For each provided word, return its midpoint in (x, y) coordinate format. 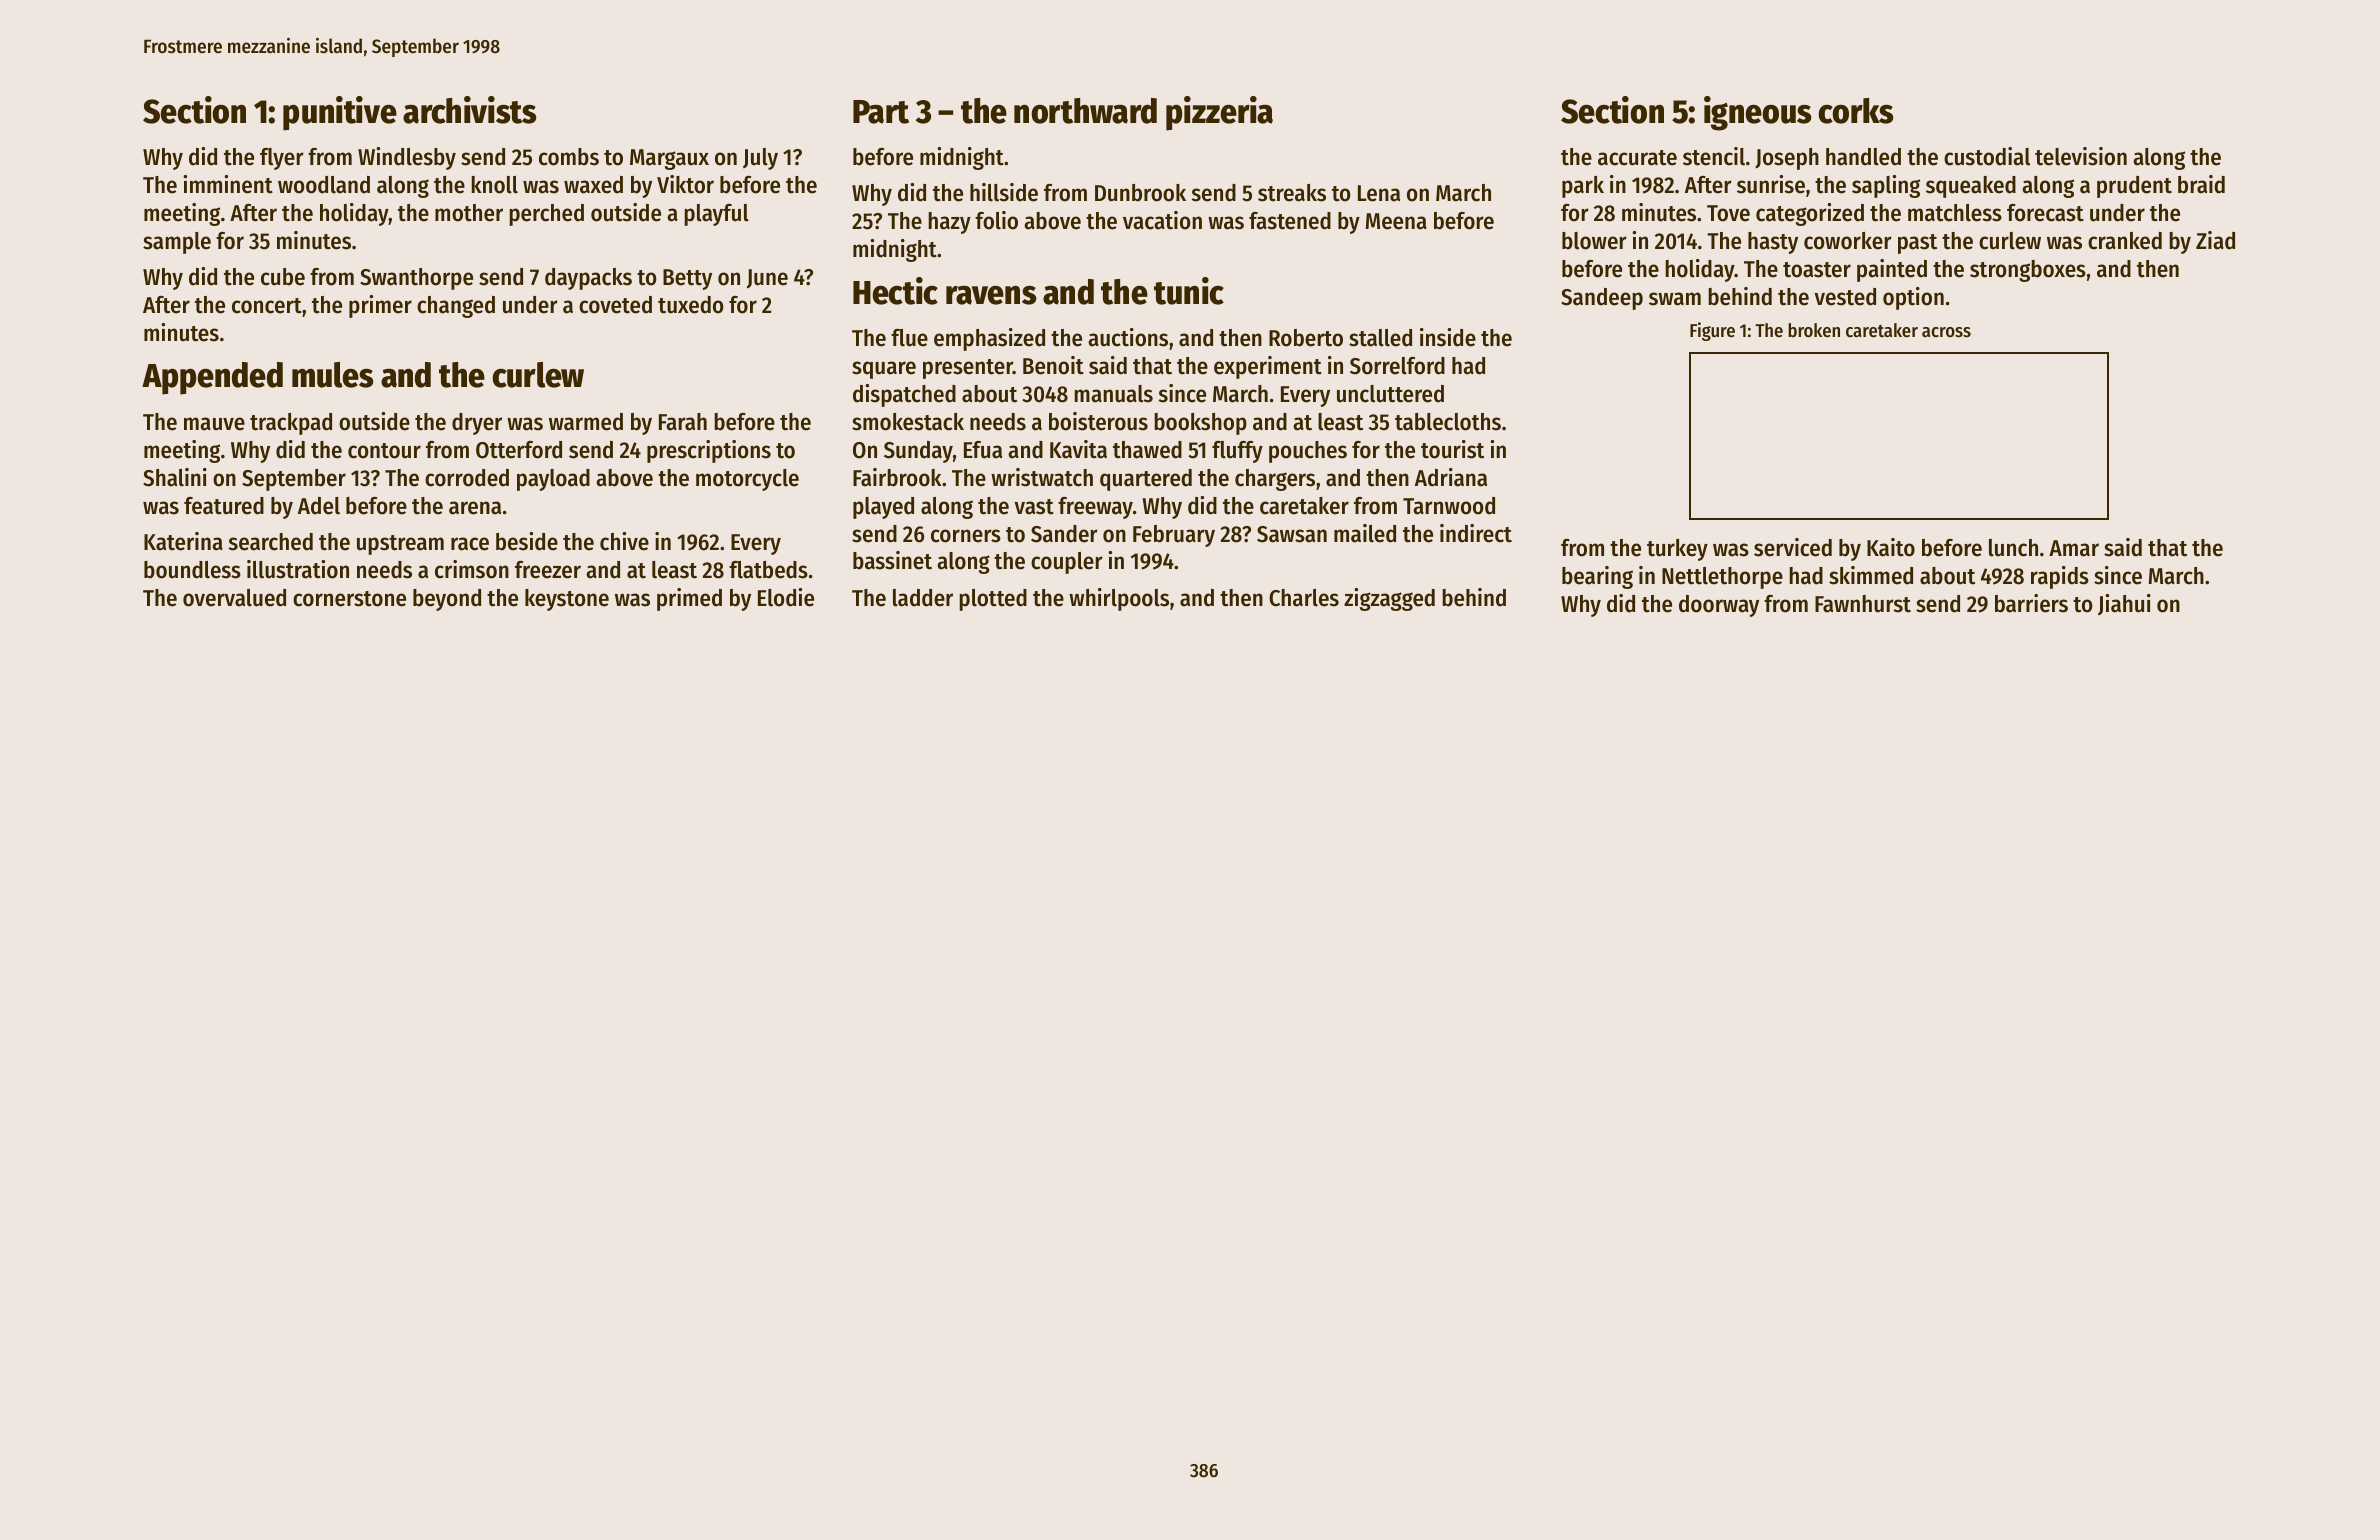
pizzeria (1219, 113)
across (1946, 332)
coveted (615, 305)
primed (689, 599)
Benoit (1053, 365)
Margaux (669, 159)
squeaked (1971, 187)
